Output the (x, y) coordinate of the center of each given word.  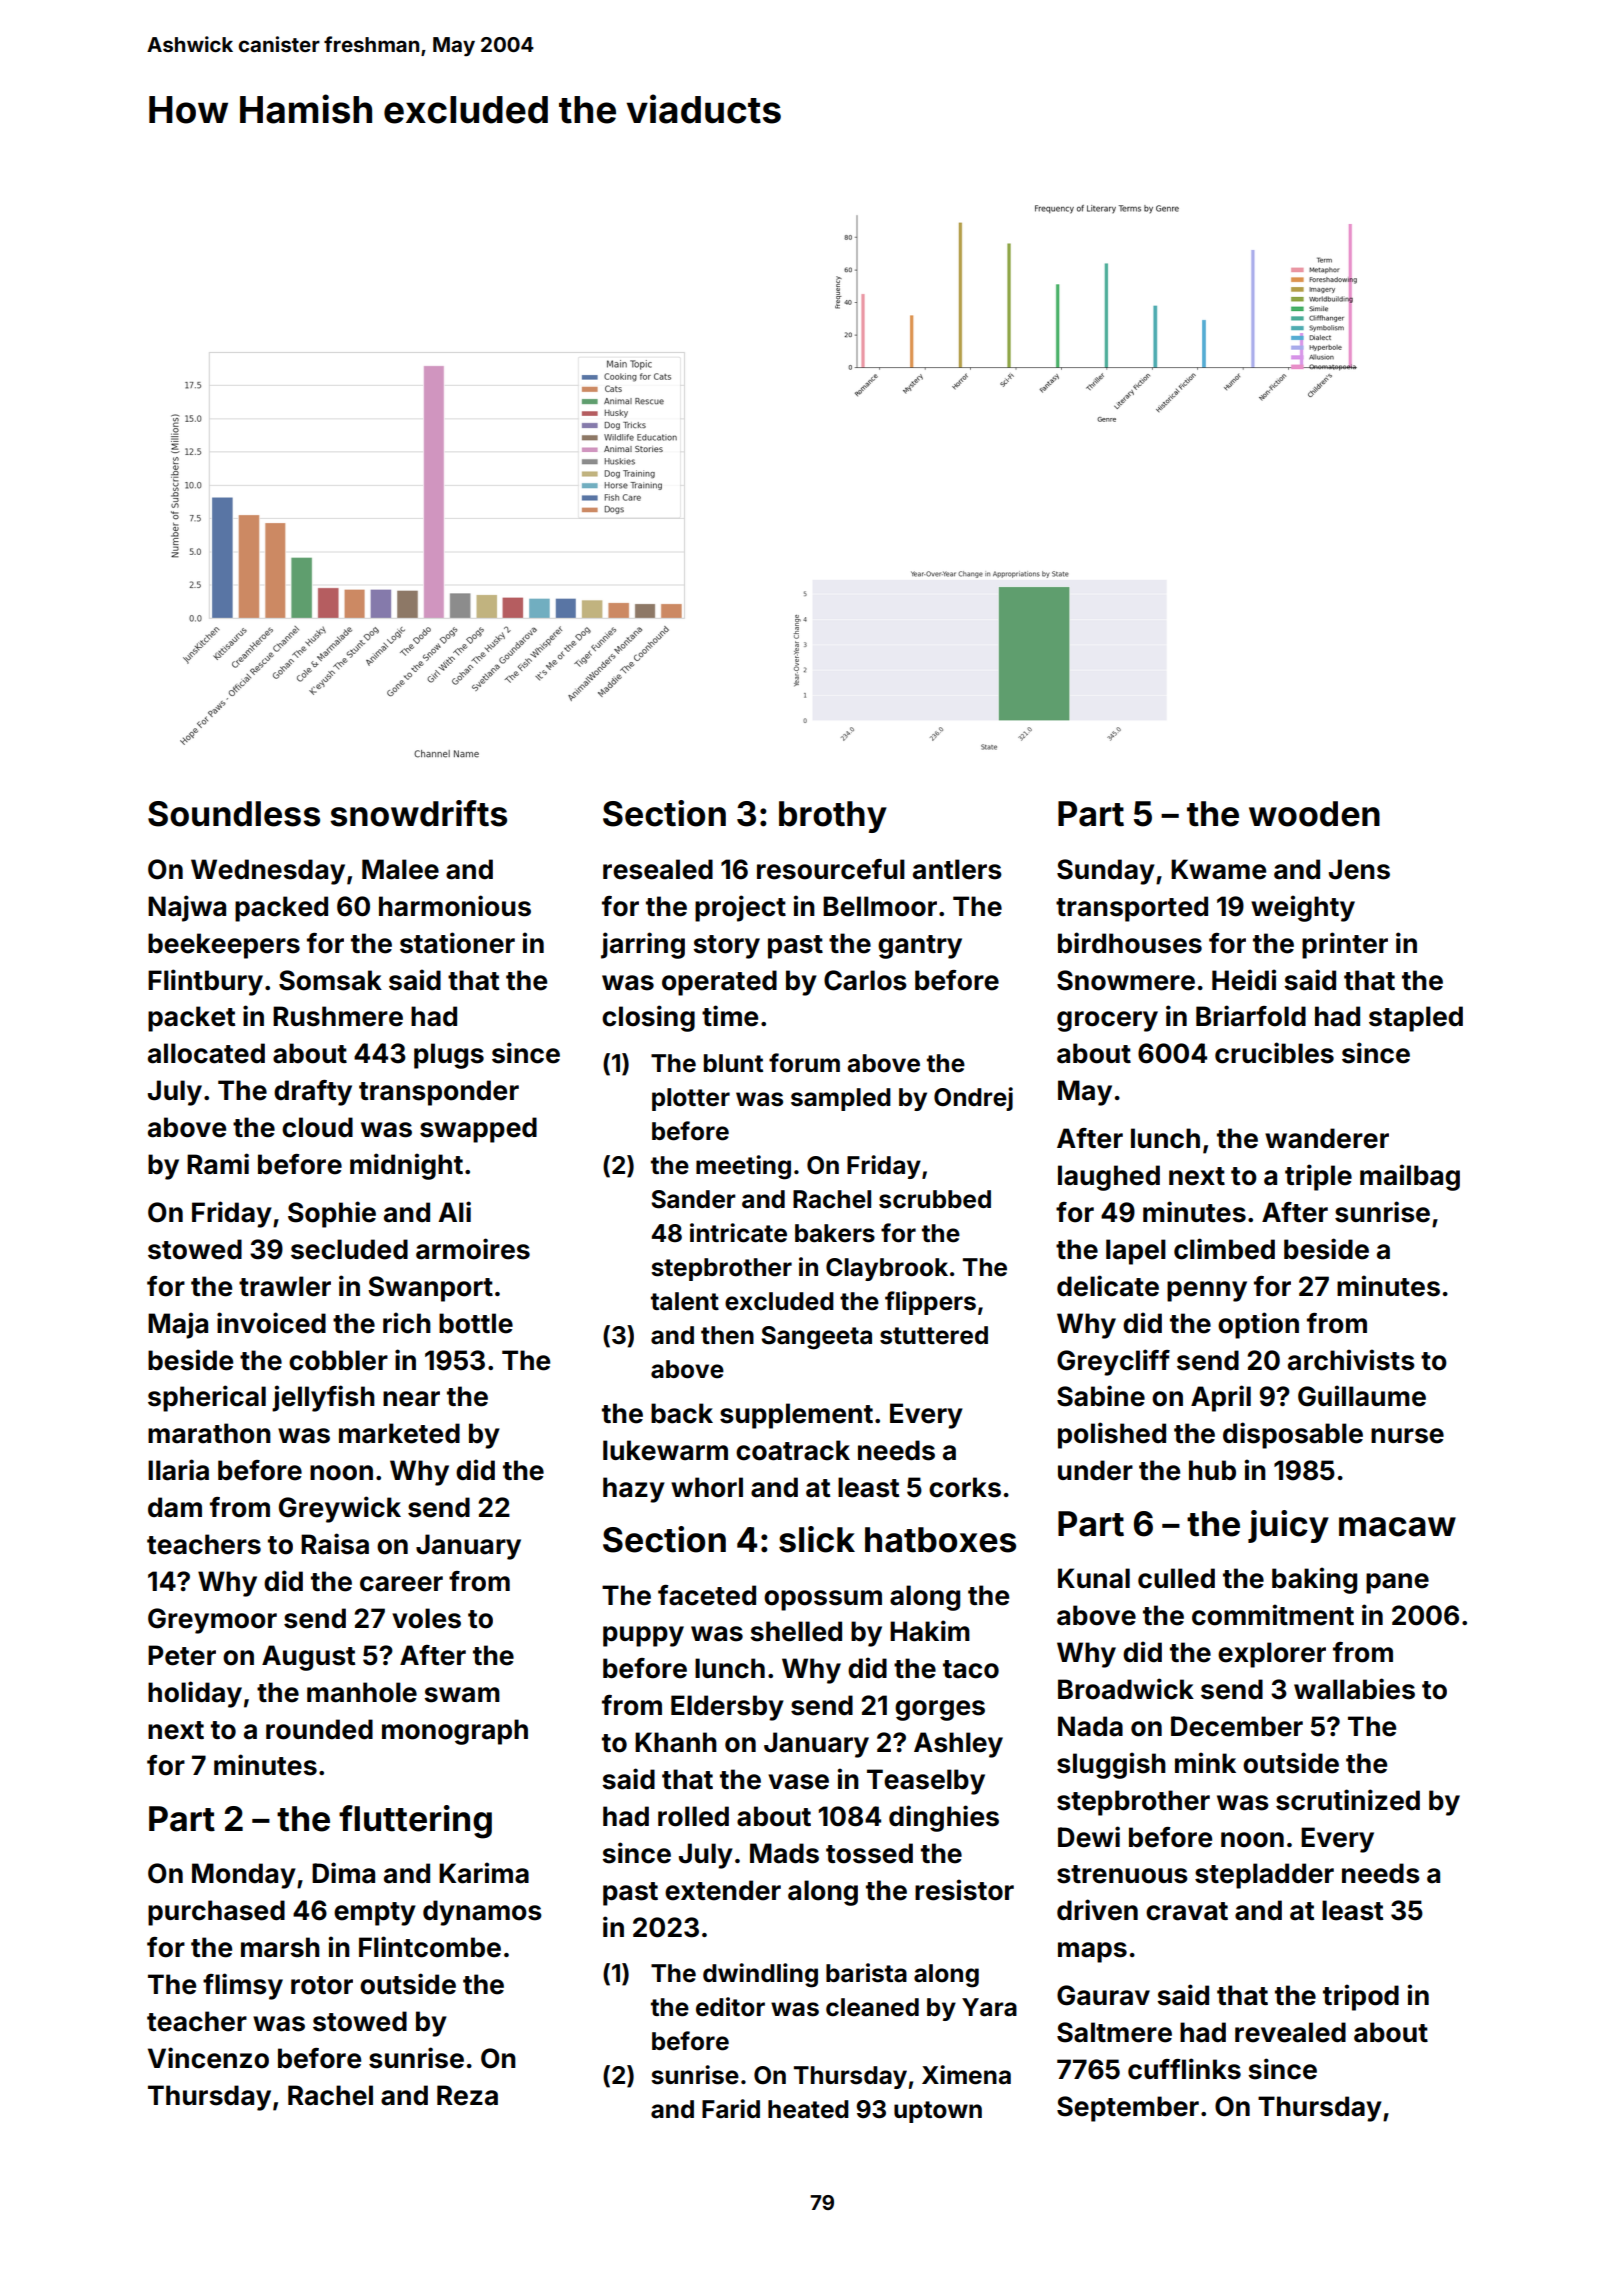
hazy (634, 1490)
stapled (1416, 1019)
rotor (322, 1985)
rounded (319, 1729)
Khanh (676, 1742)
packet (191, 1019)
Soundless (234, 814)
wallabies (1354, 1689)
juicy (1288, 1526)
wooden (1314, 814)
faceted (707, 1595)
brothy (833, 817)
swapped (478, 1130)
